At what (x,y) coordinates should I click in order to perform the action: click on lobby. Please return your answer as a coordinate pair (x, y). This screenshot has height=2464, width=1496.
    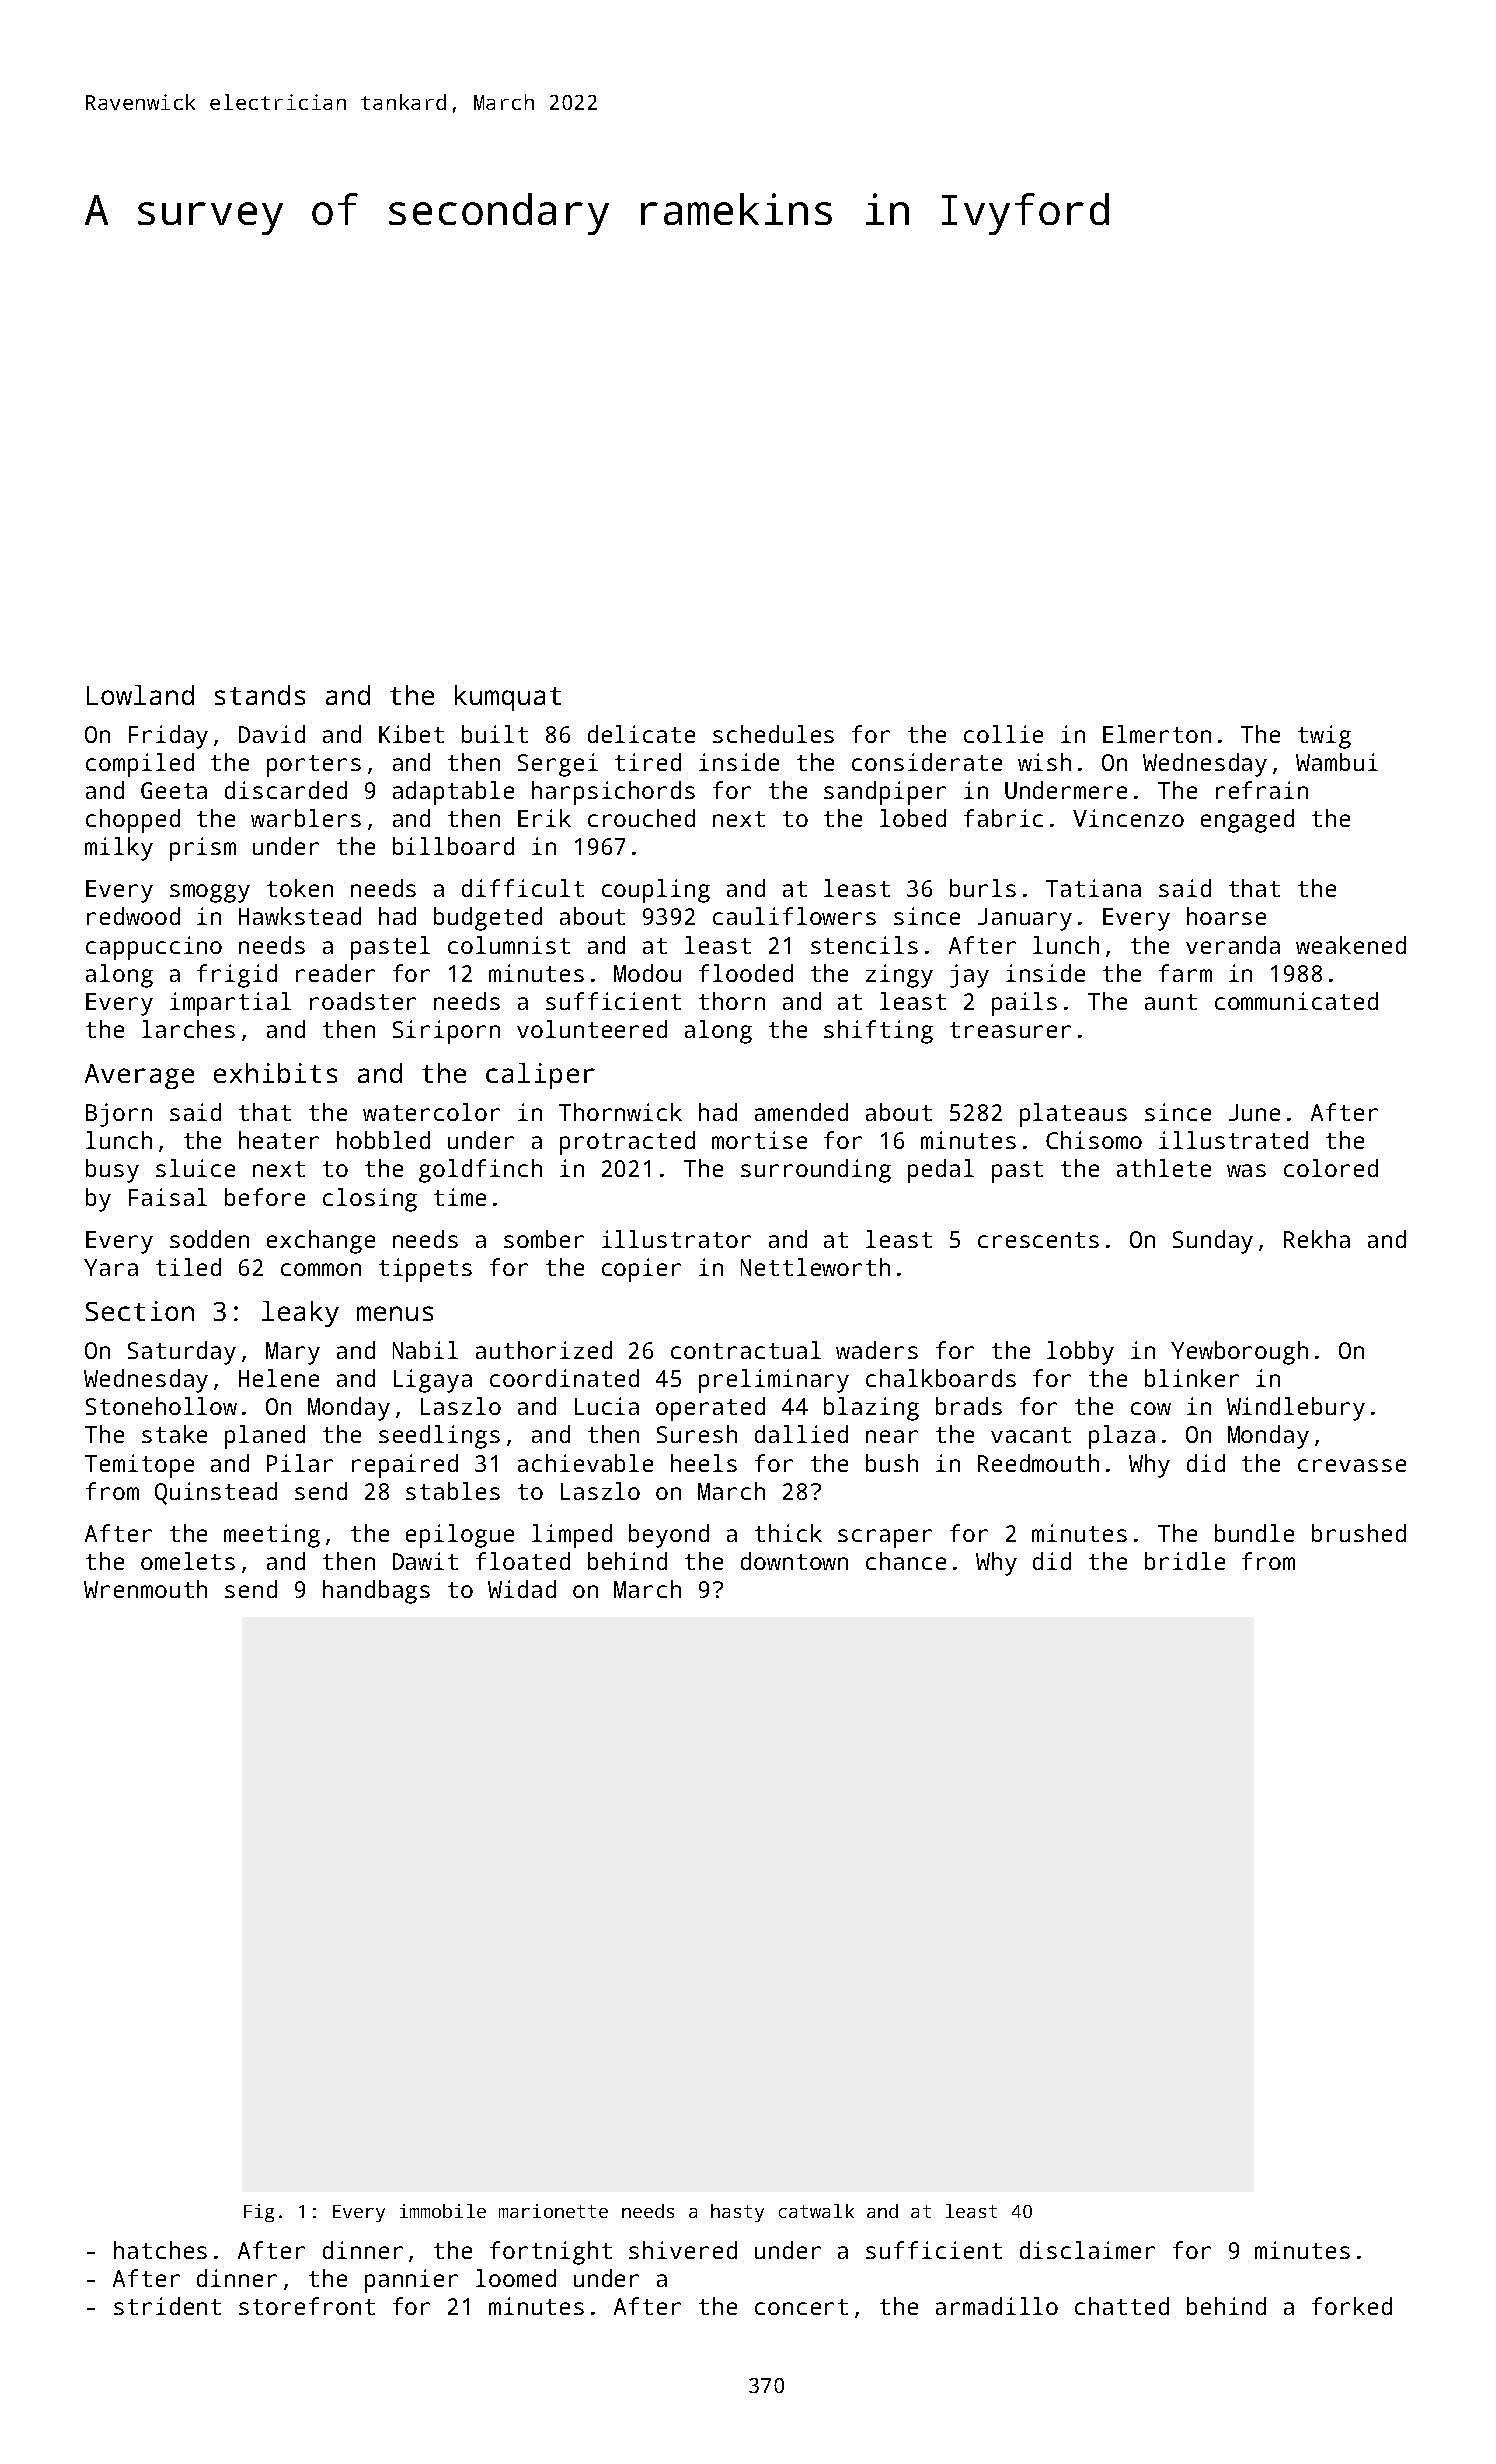
    Looking at the image, I should click on (1080, 1353).
